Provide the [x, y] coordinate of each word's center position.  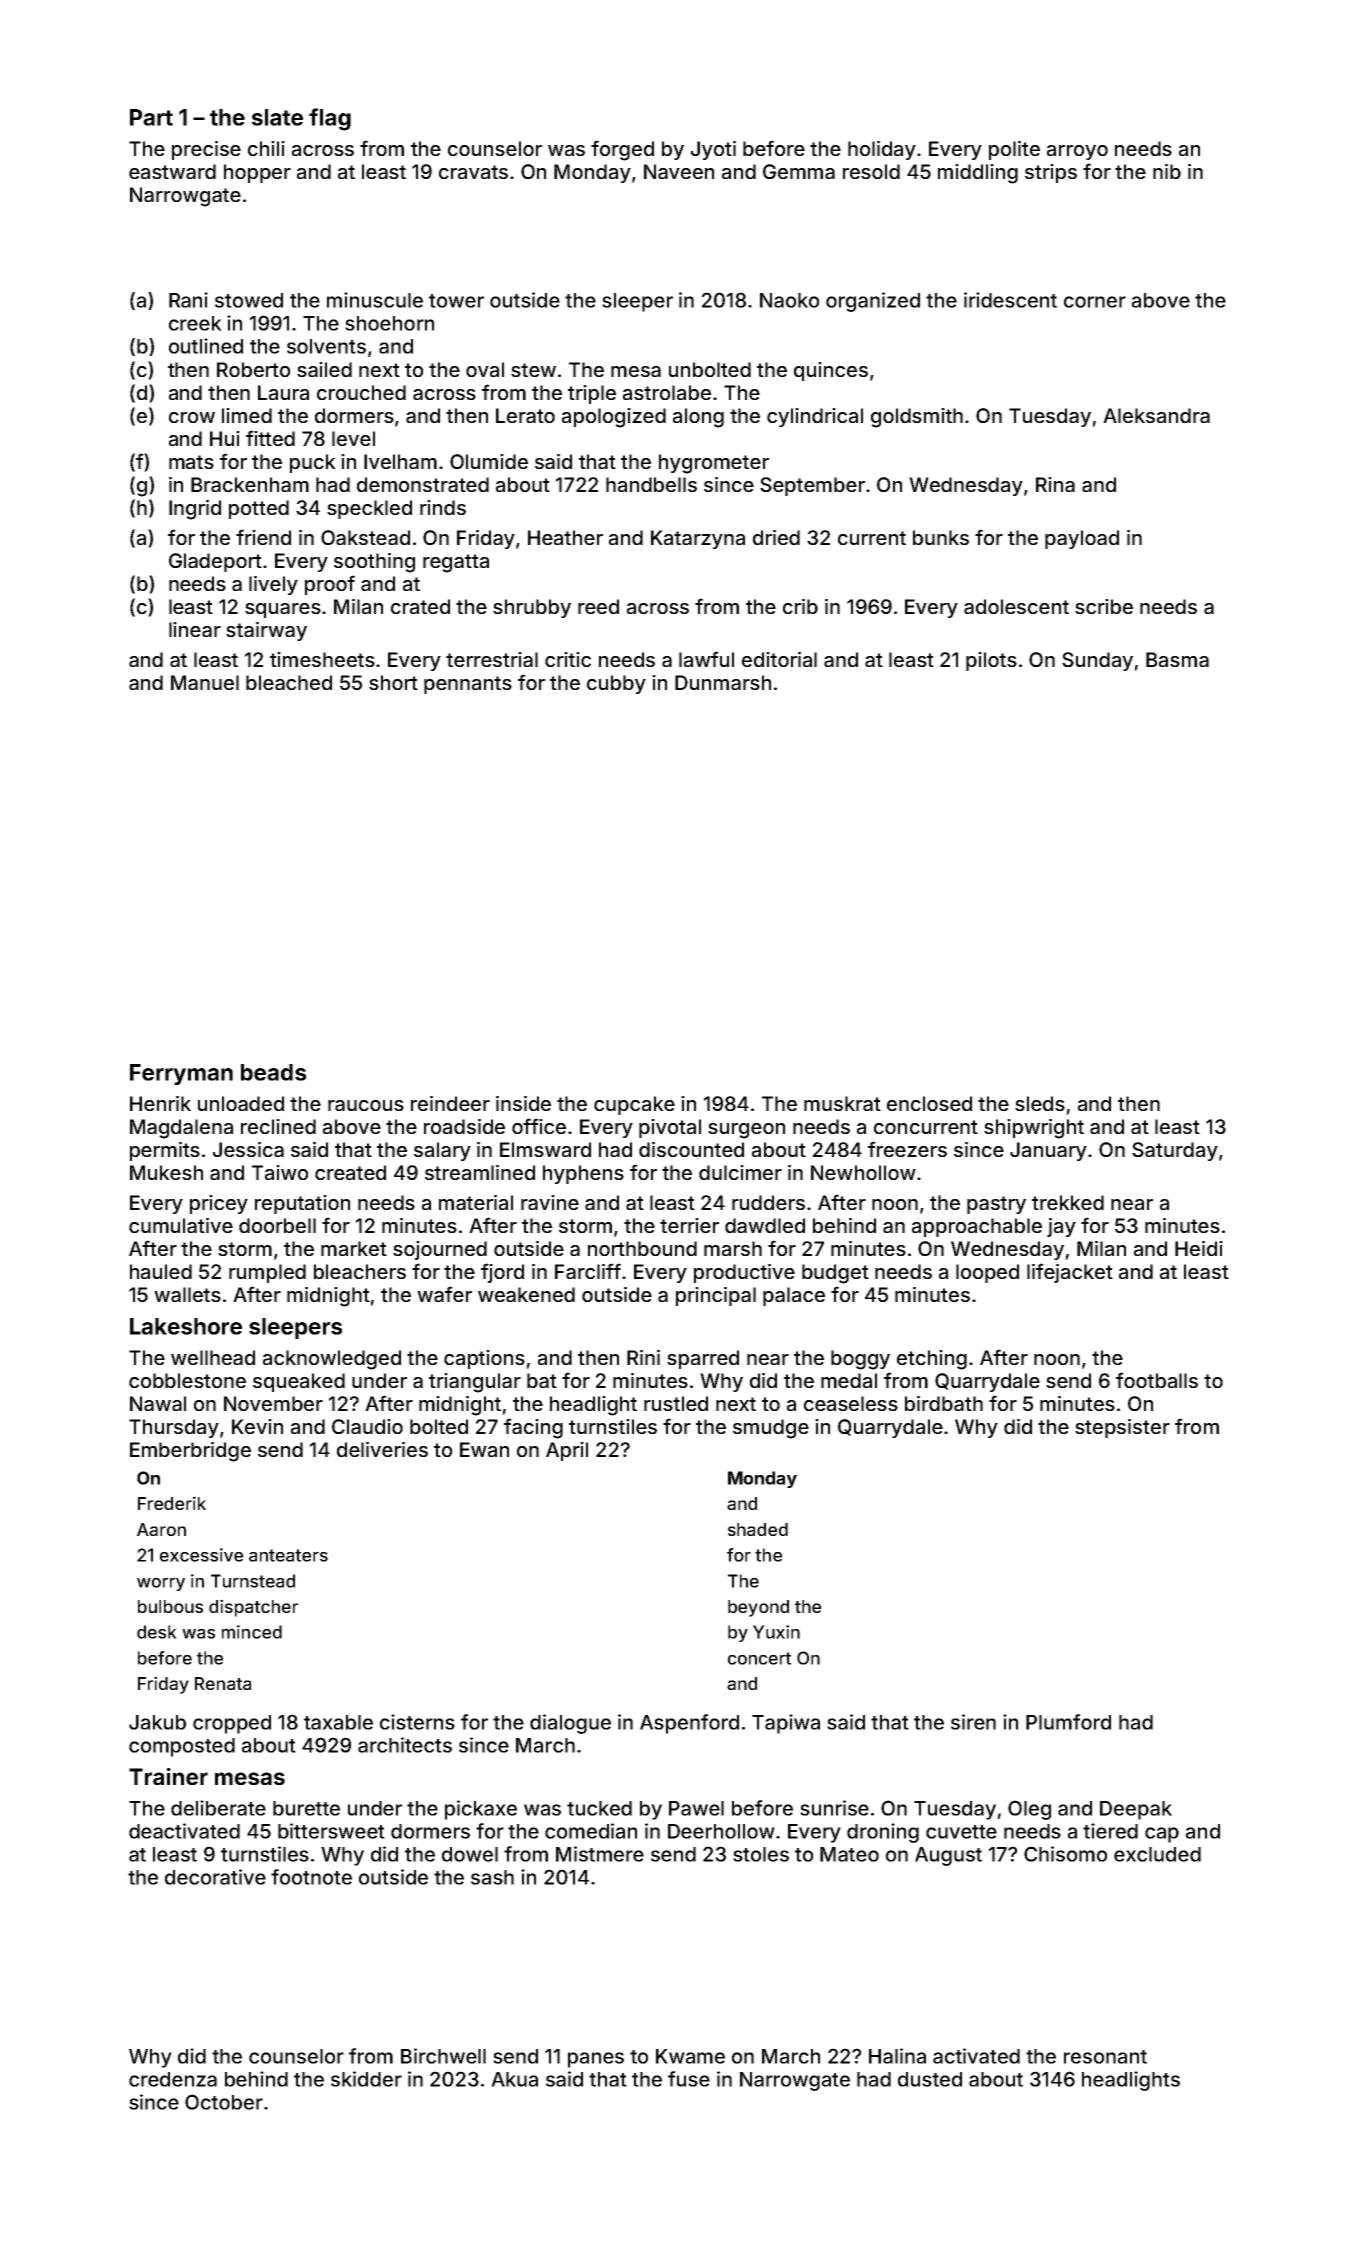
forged [622, 150]
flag [330, 119]
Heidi [1199, 1248]
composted [182, 1747]
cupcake [634, 1105]
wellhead [213, 1357]
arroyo [1077, 152]
